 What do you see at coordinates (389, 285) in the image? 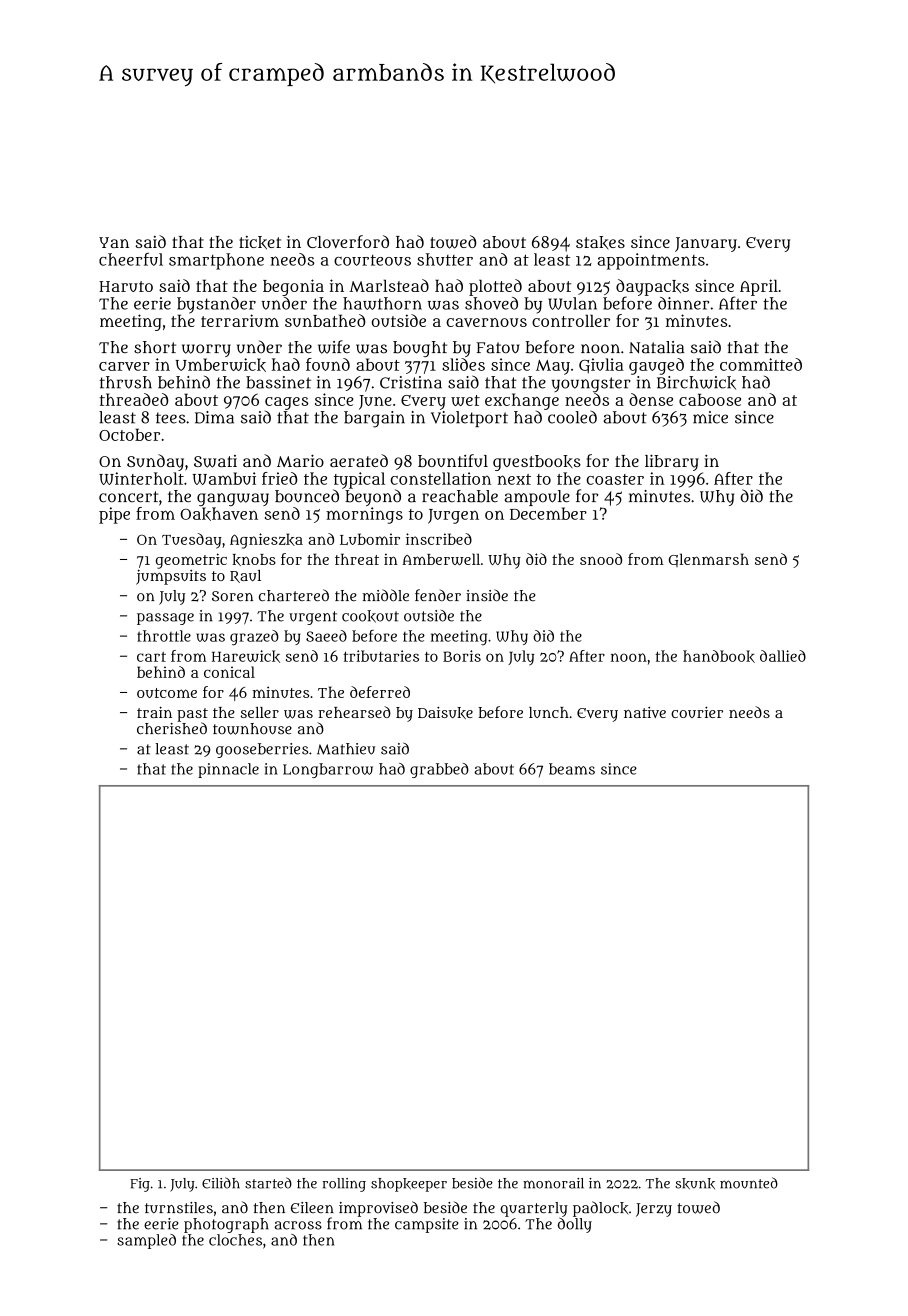
I see `Marlstead` at bounding box center [389, 285].
